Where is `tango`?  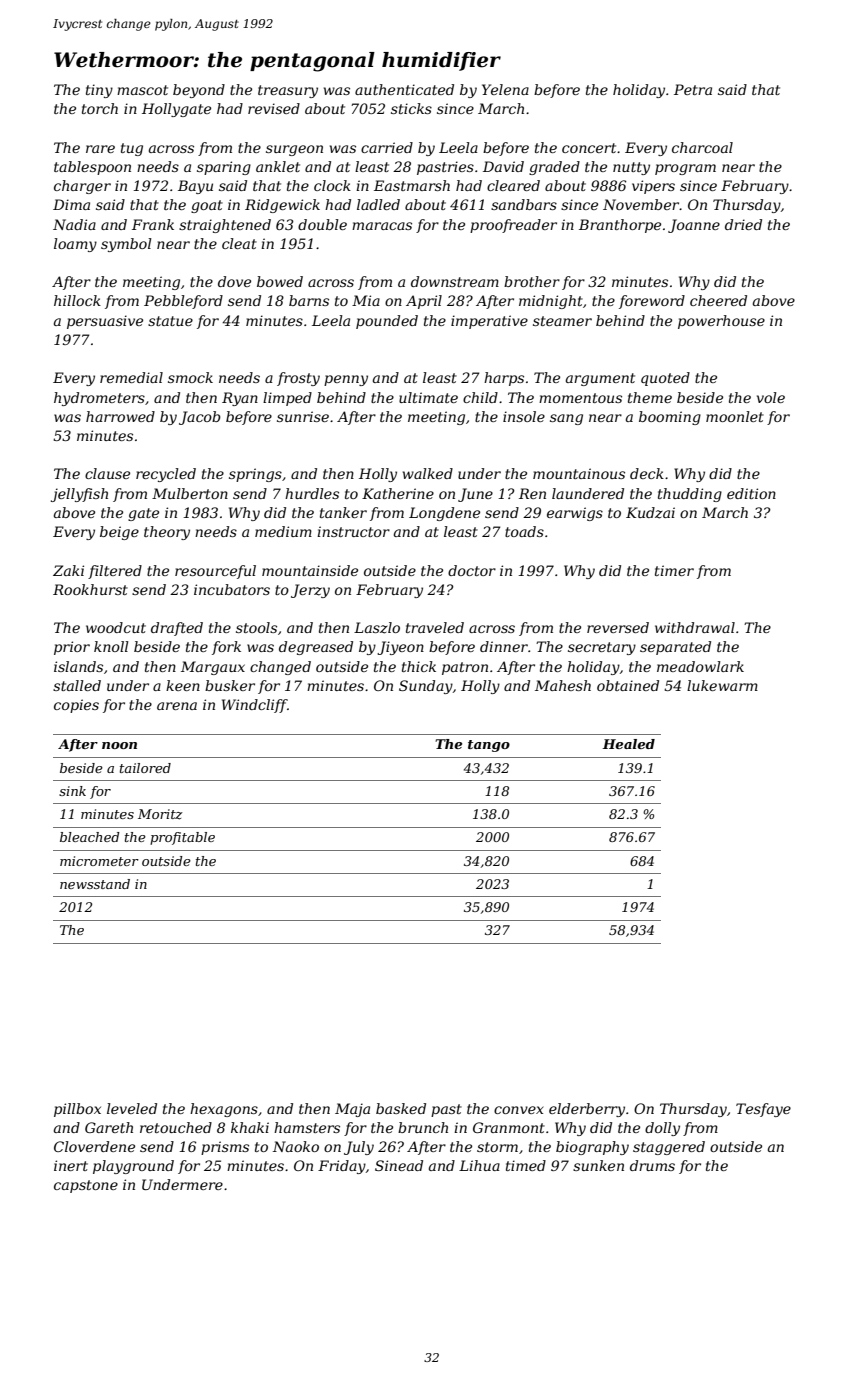 tango is located at coordinates (489, 746).
